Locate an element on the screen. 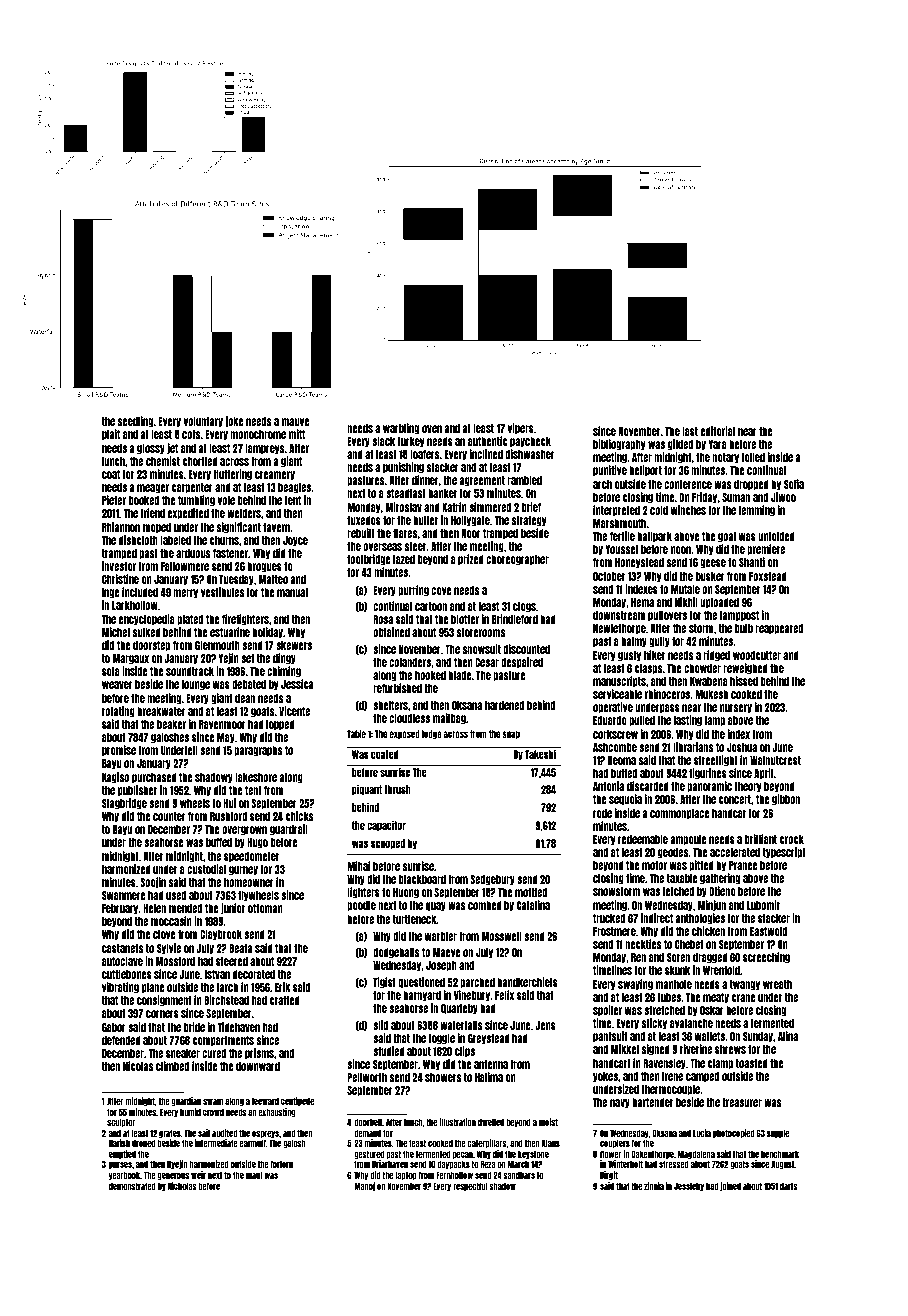 The image size is (908, 1316). Fallowmere is located at coordinates (185, 566).
